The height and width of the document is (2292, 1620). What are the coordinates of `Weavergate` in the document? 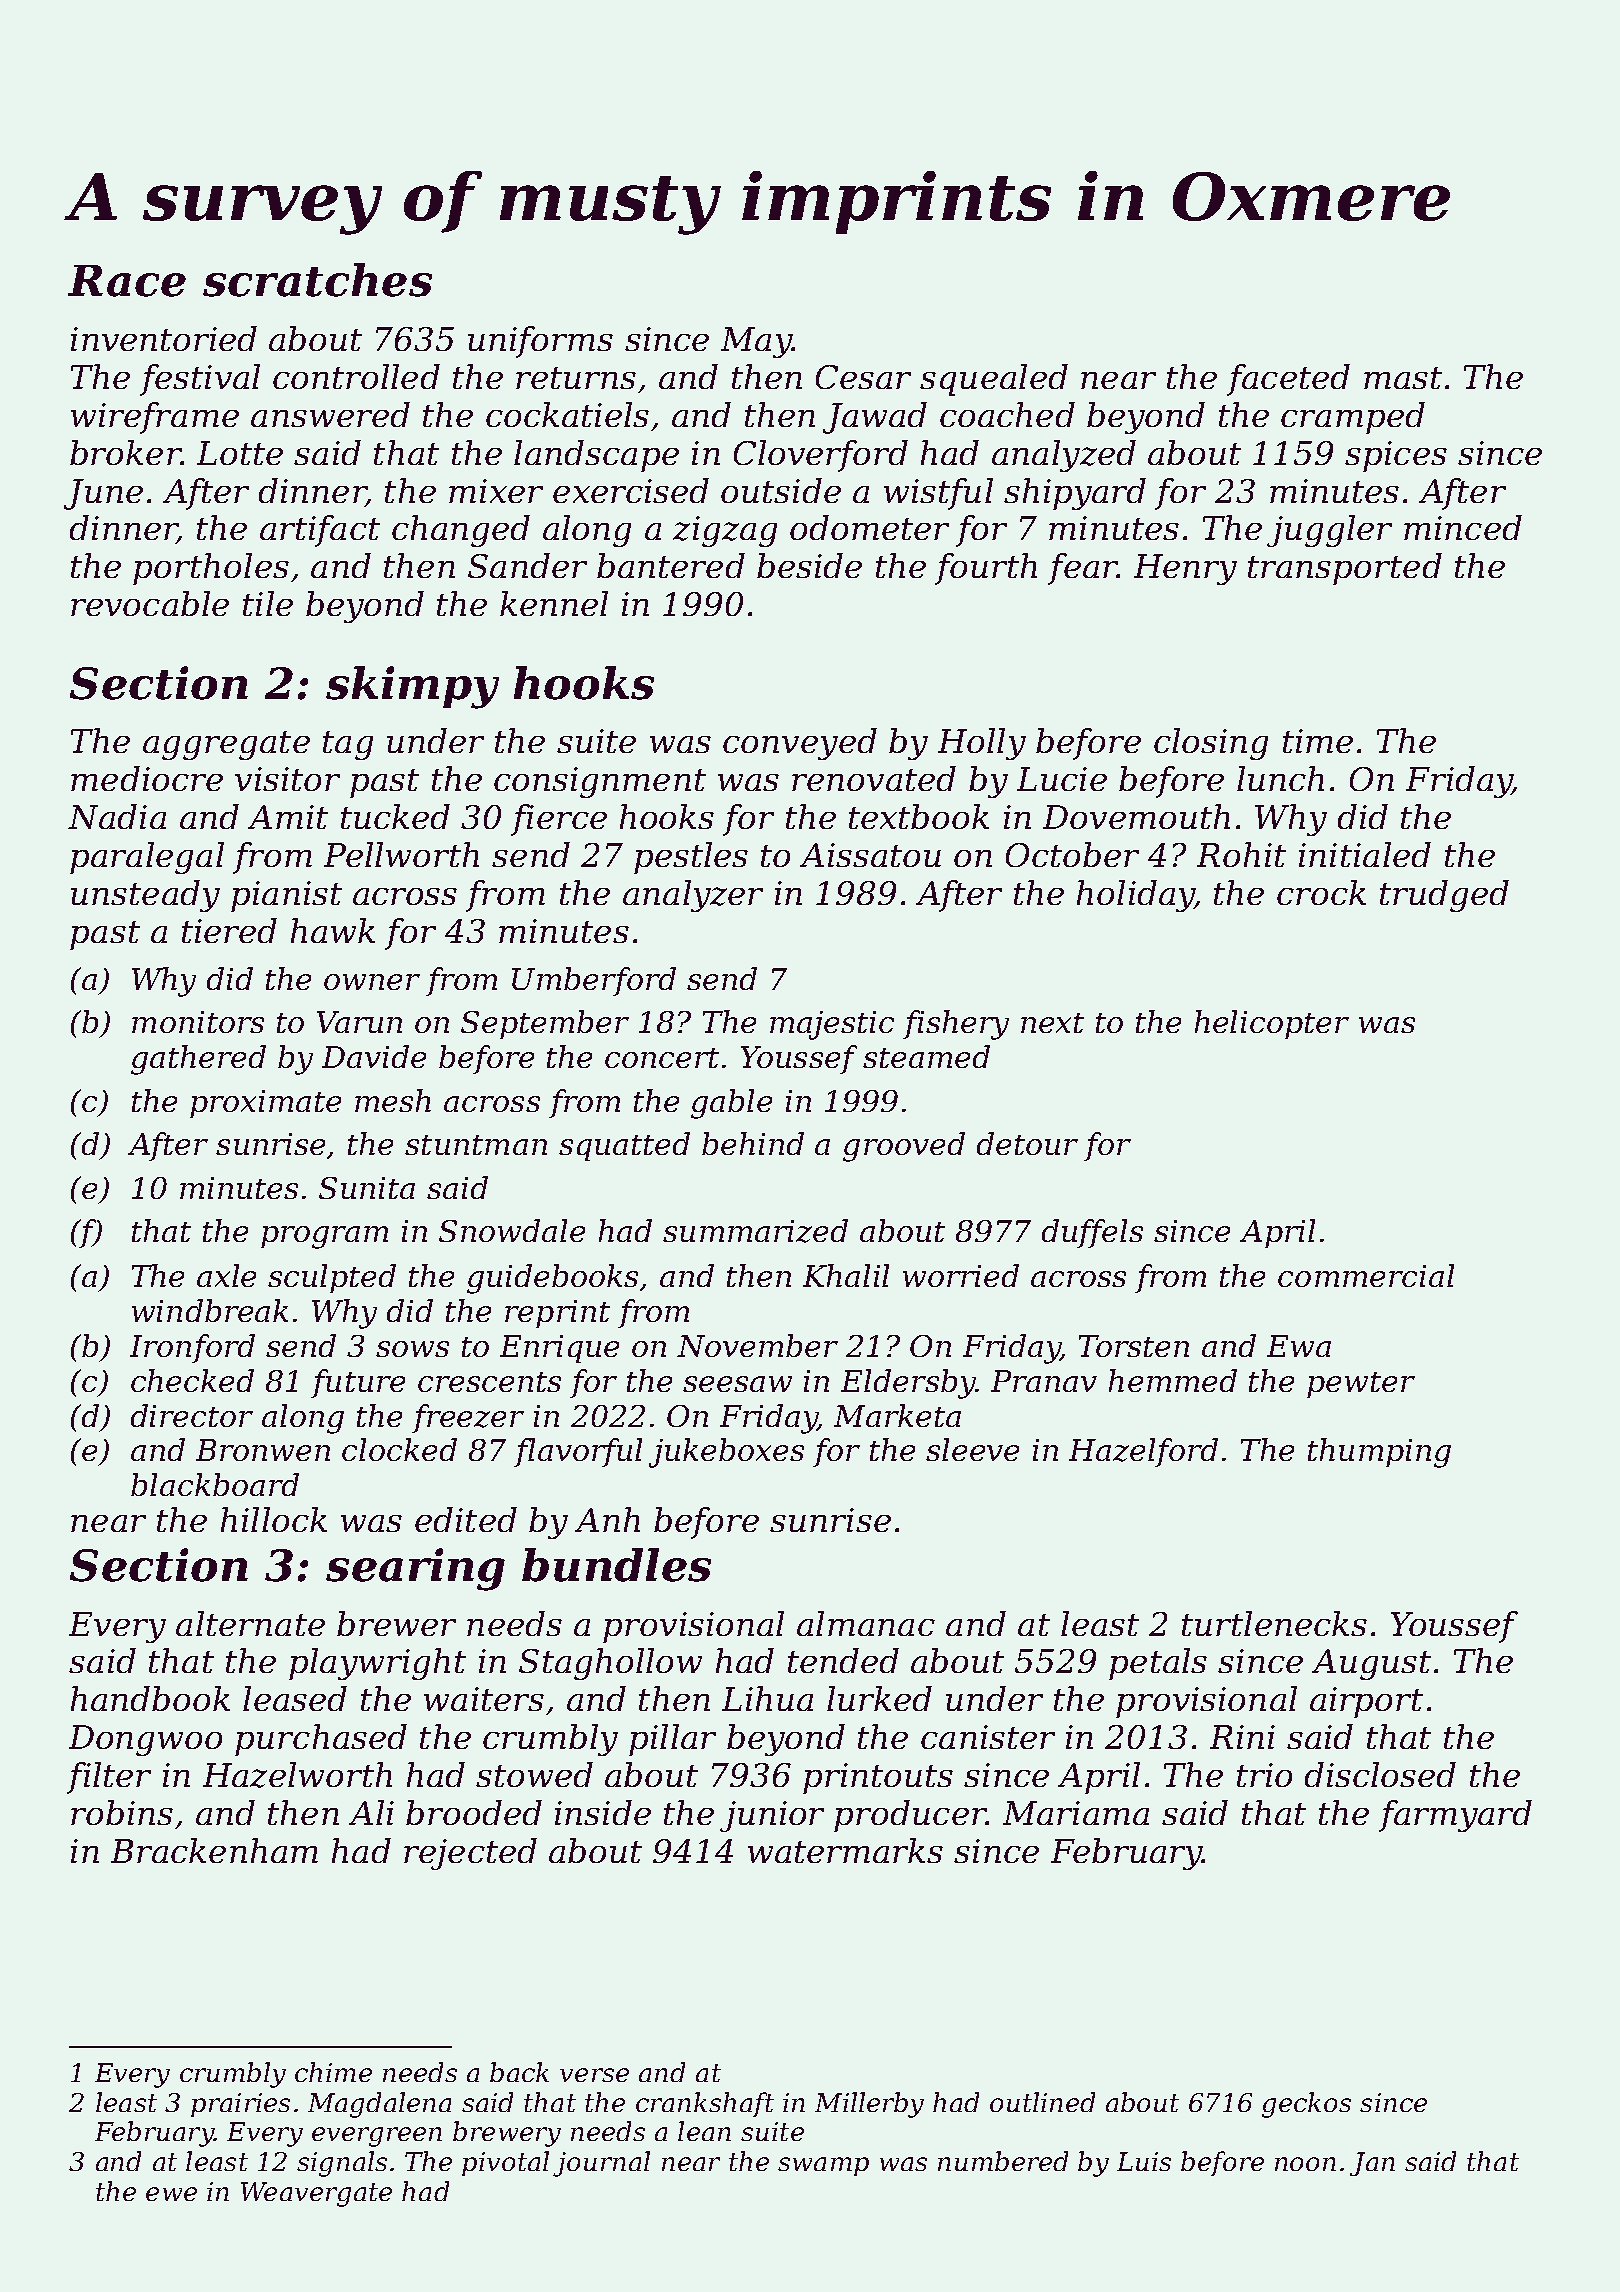 It's located at (316, 2194).
